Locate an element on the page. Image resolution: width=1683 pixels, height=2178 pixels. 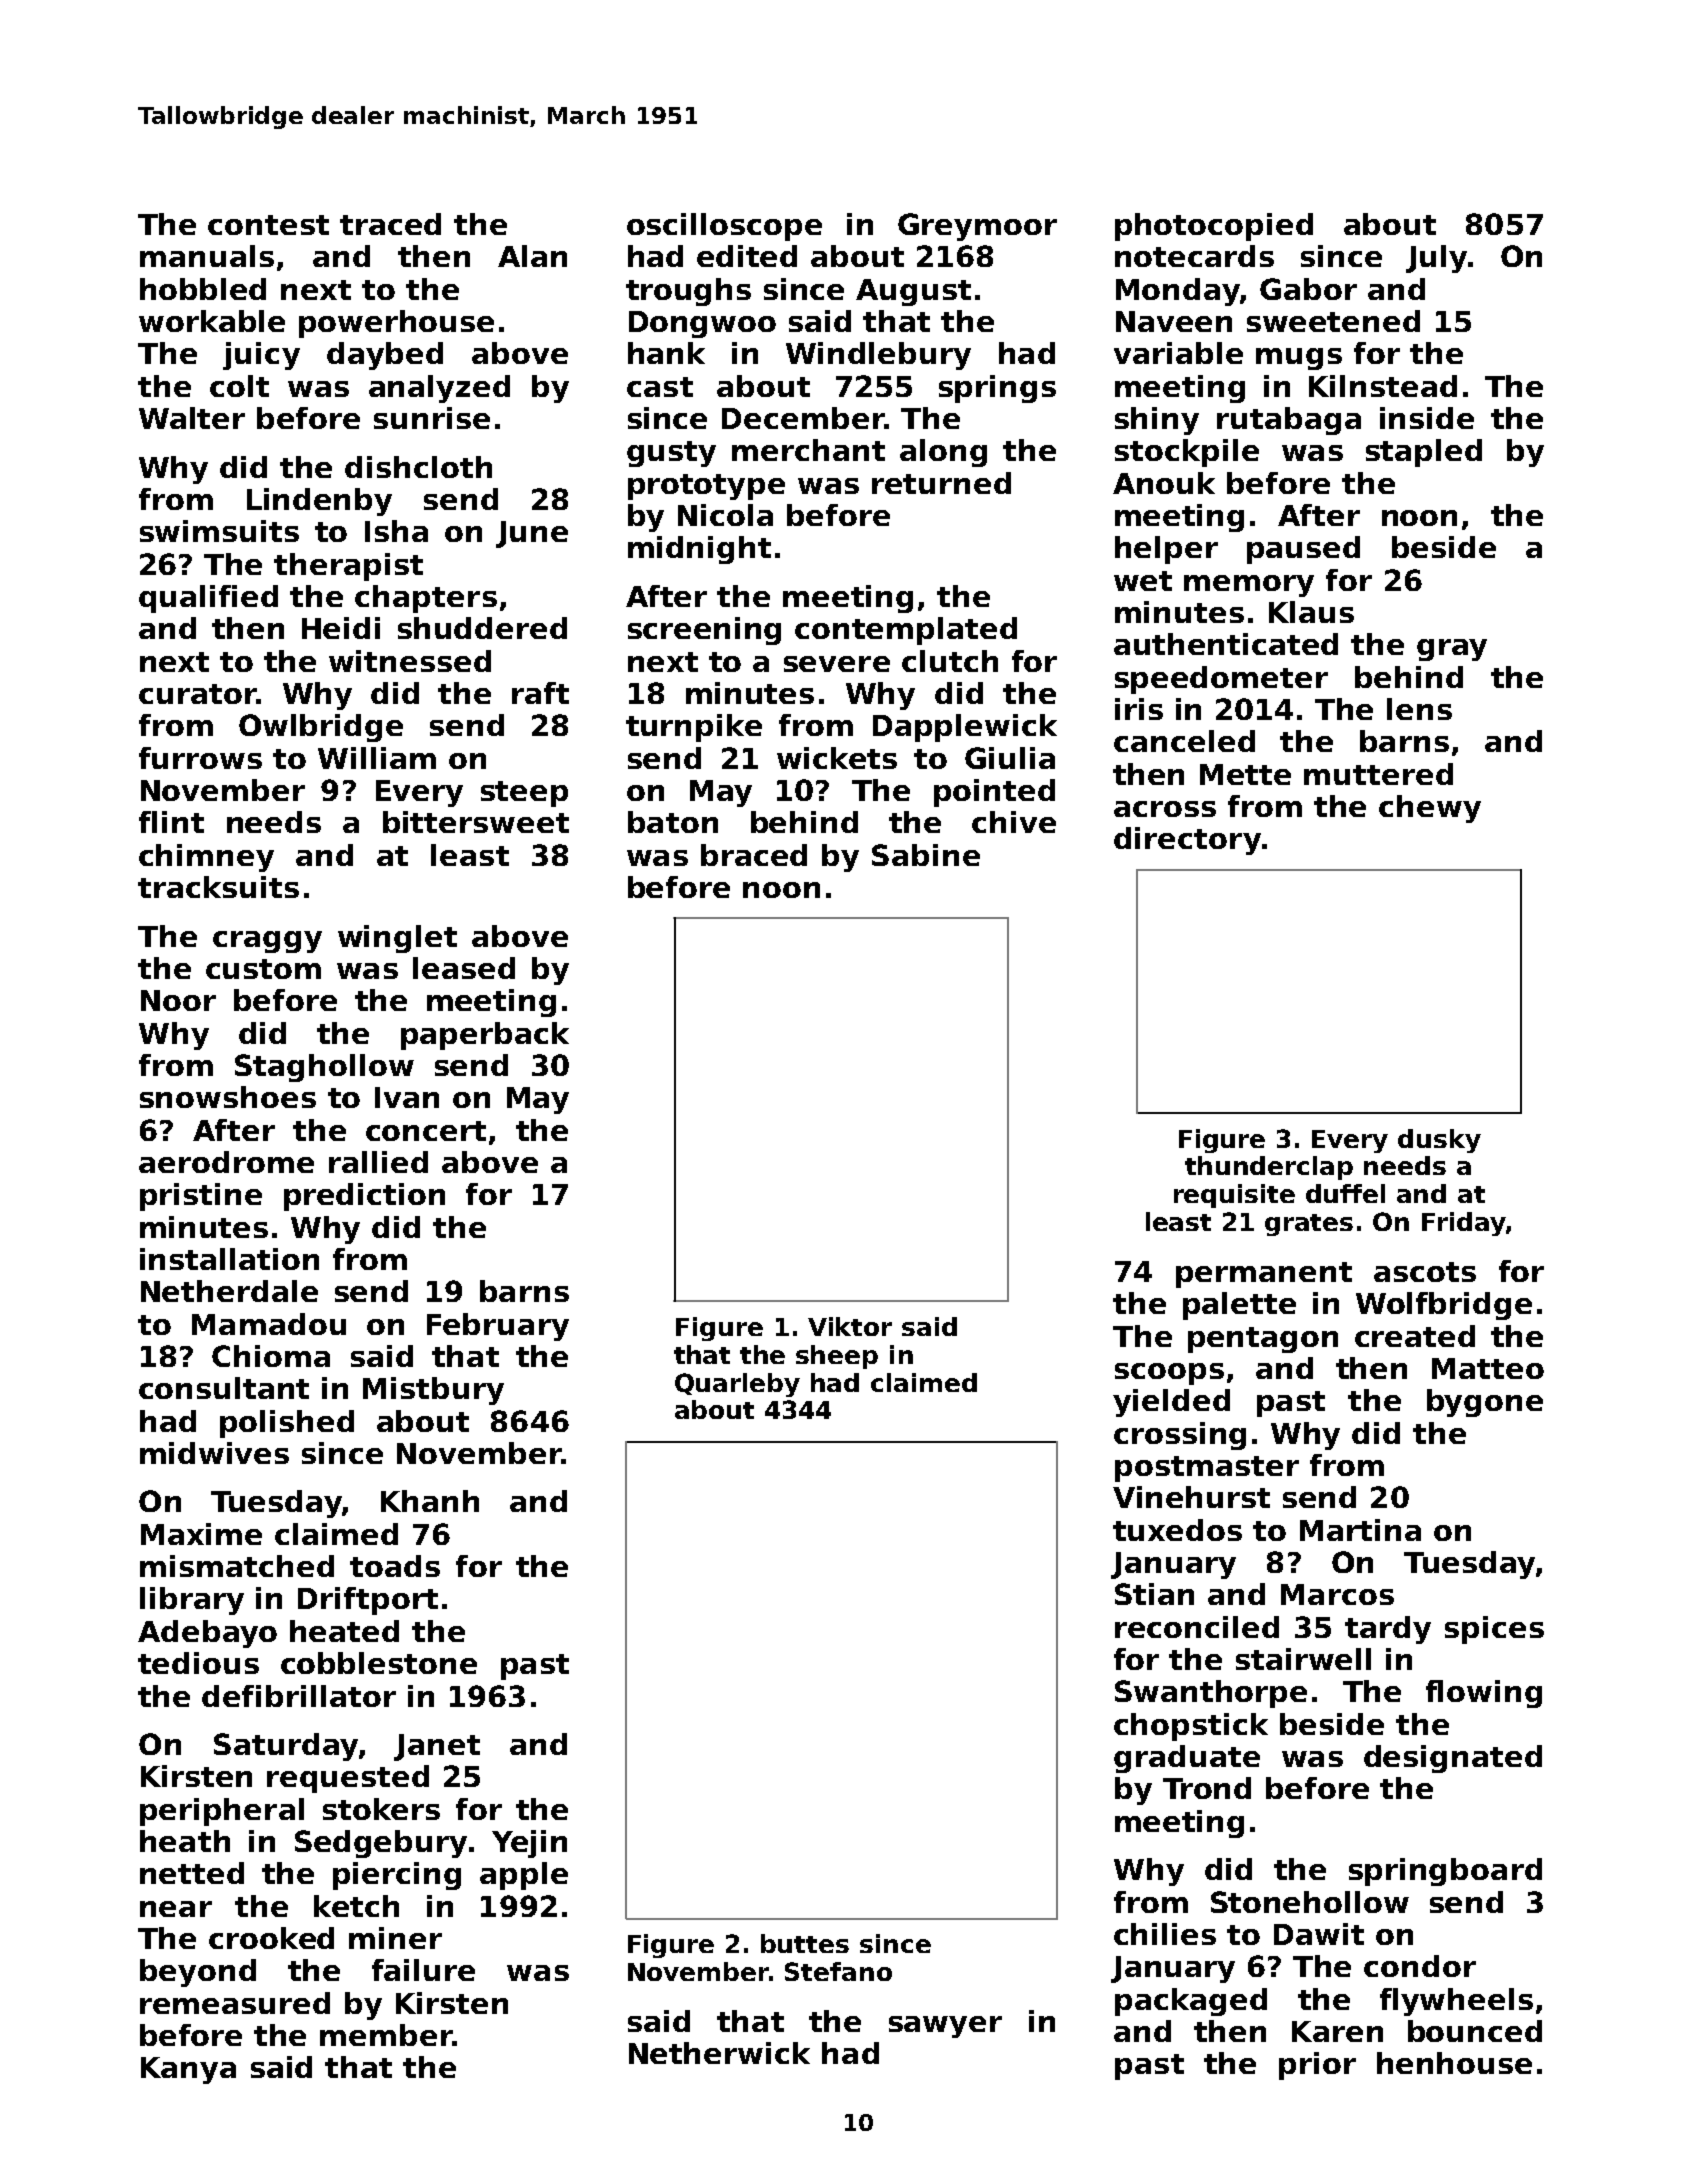
Sabine is located at coordinates (926, 855).
